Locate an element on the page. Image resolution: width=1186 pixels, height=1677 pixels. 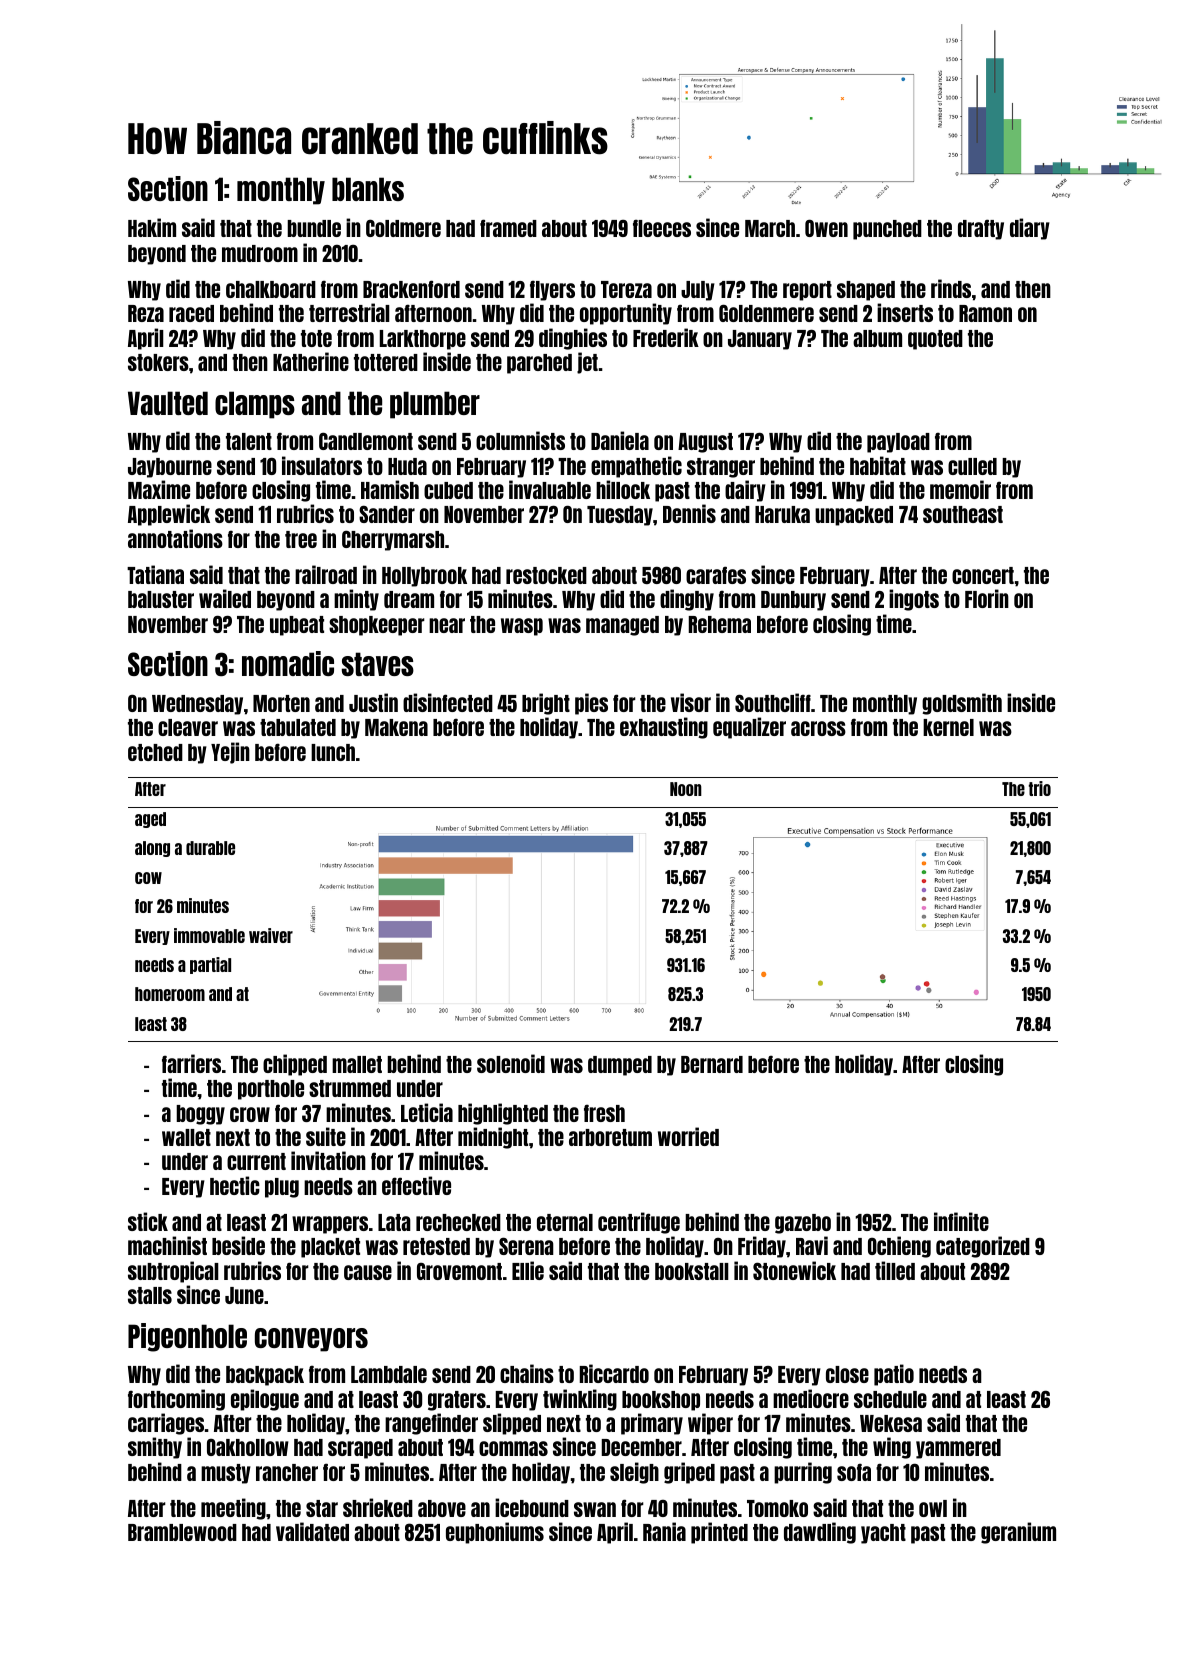
exhausting is located at coordinates (664, 728).
